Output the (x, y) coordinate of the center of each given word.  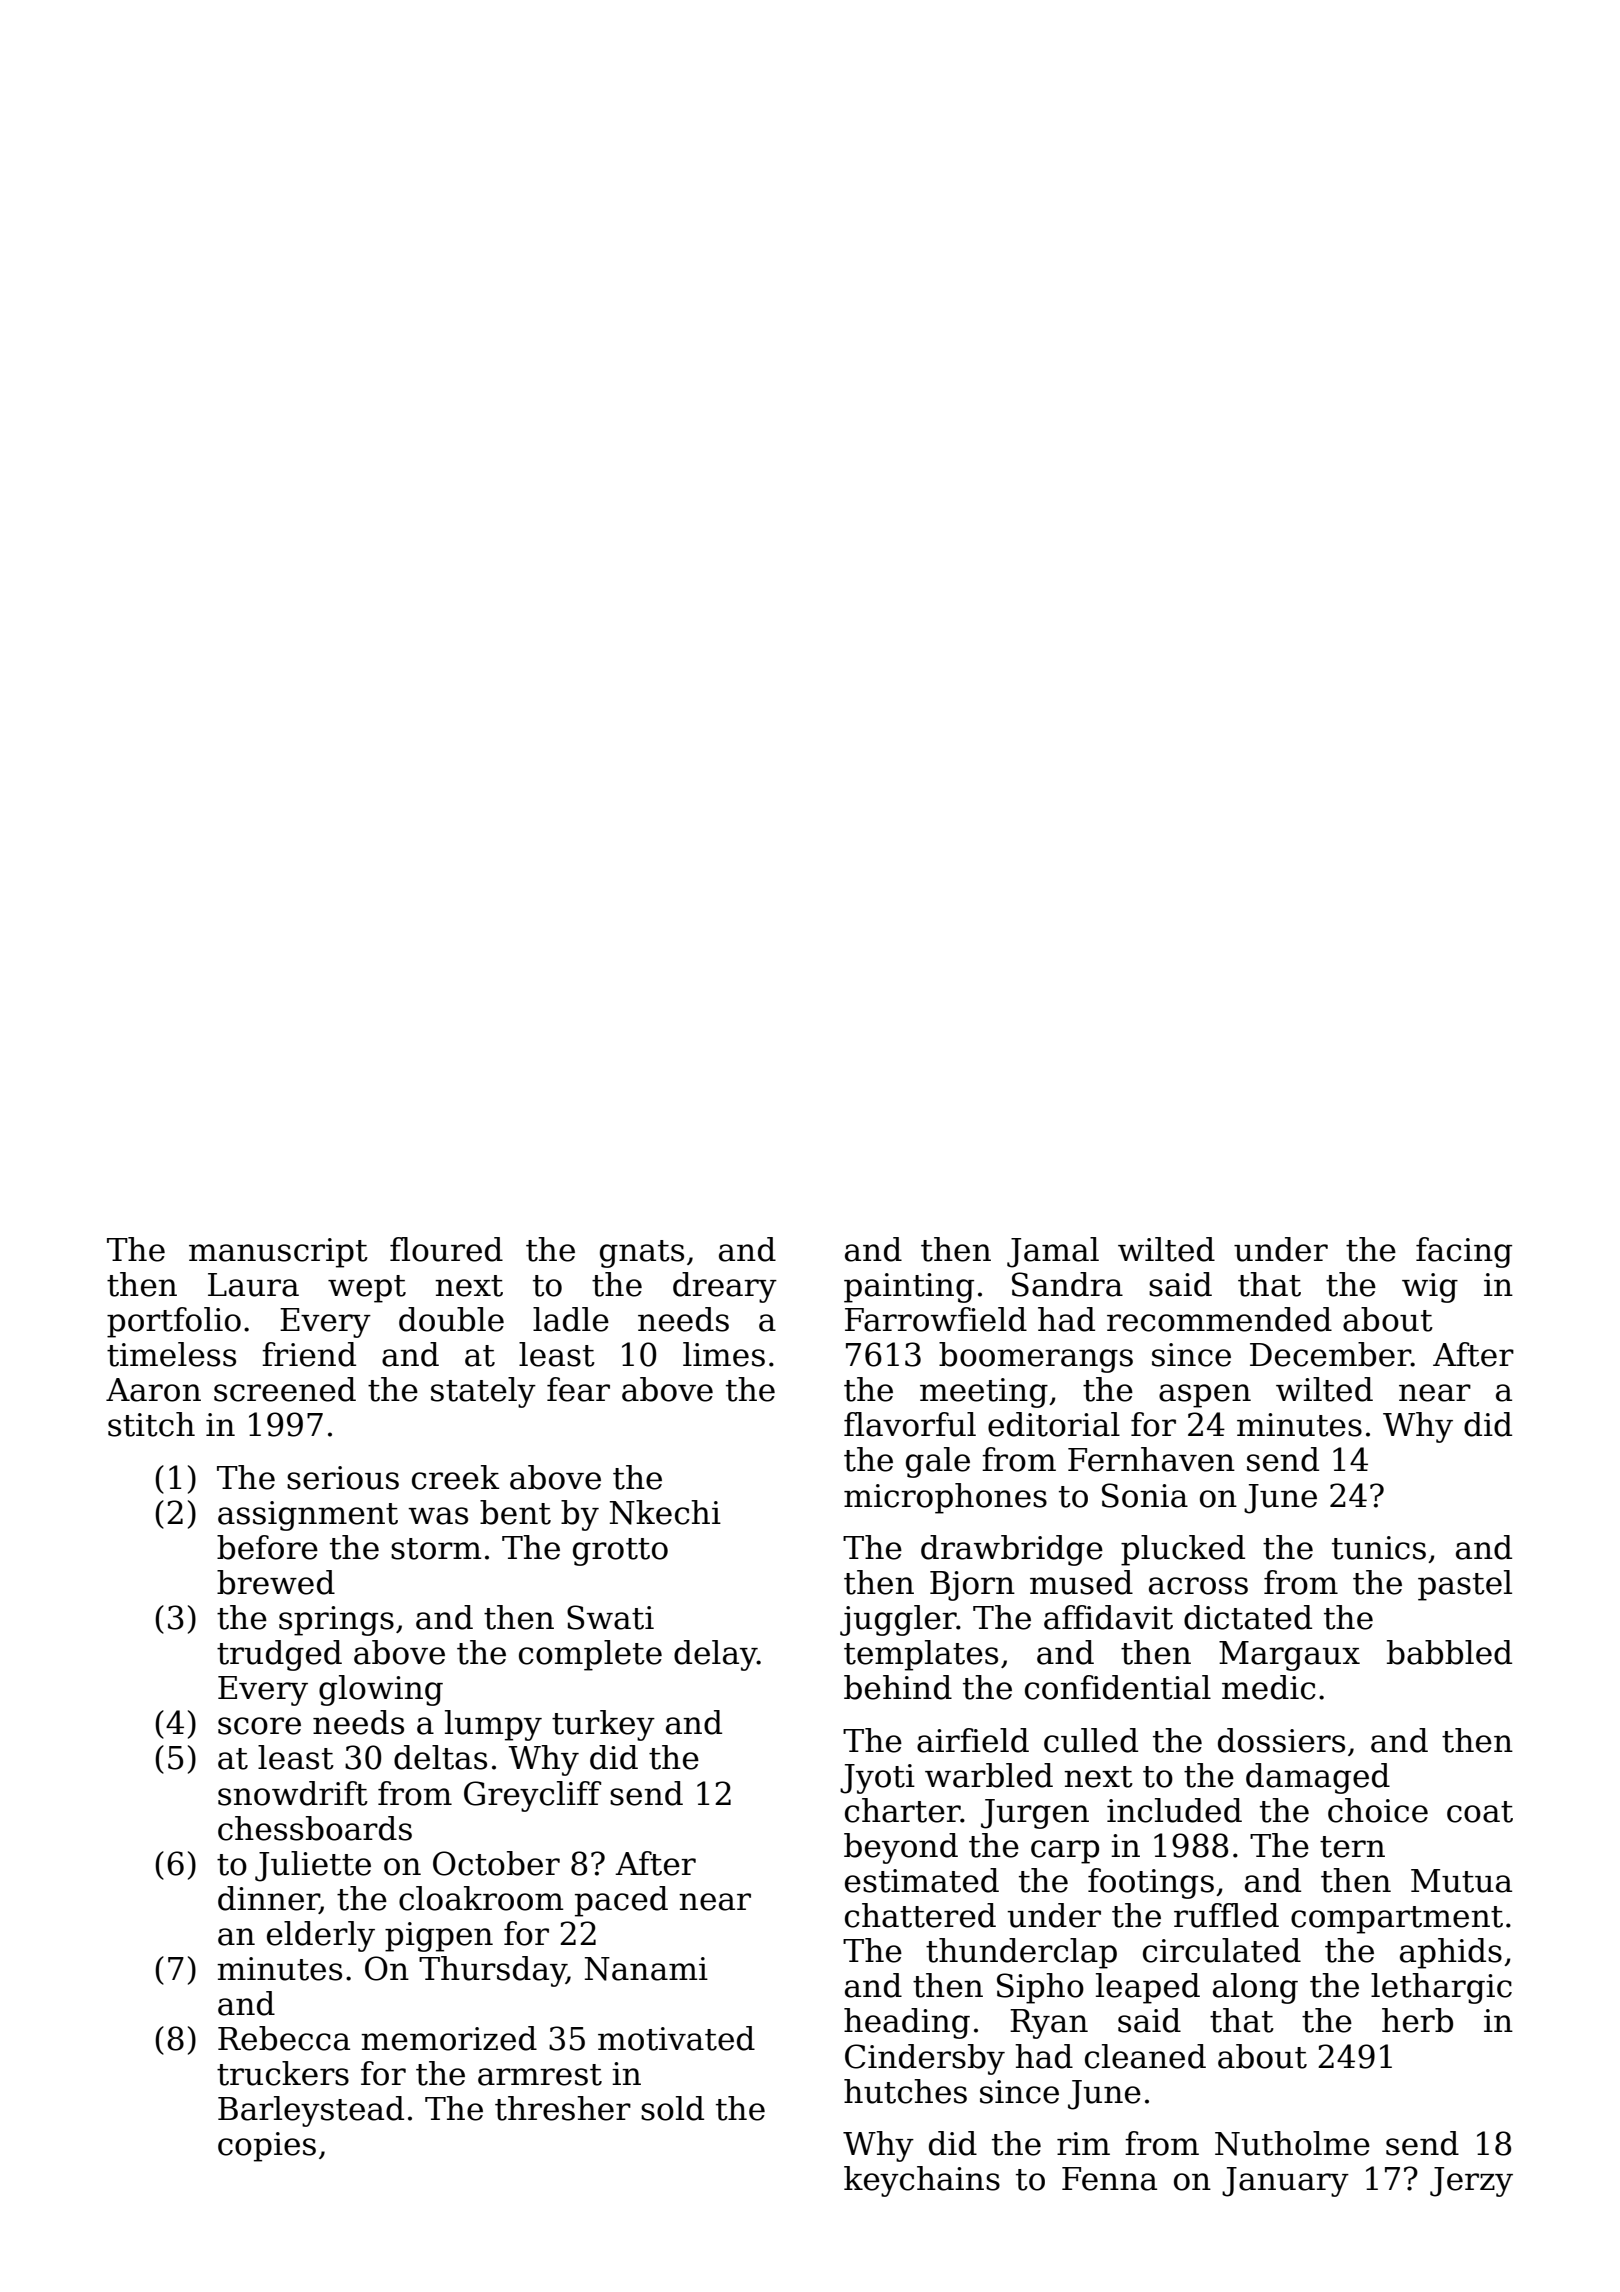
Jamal (1053, 1252)
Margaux (1289, 1656)
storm (436, 1549)
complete (590, 1655)
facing (1464, 1252)
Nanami (646, 1969)
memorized (449, 2038)
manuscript (278, 1253)
